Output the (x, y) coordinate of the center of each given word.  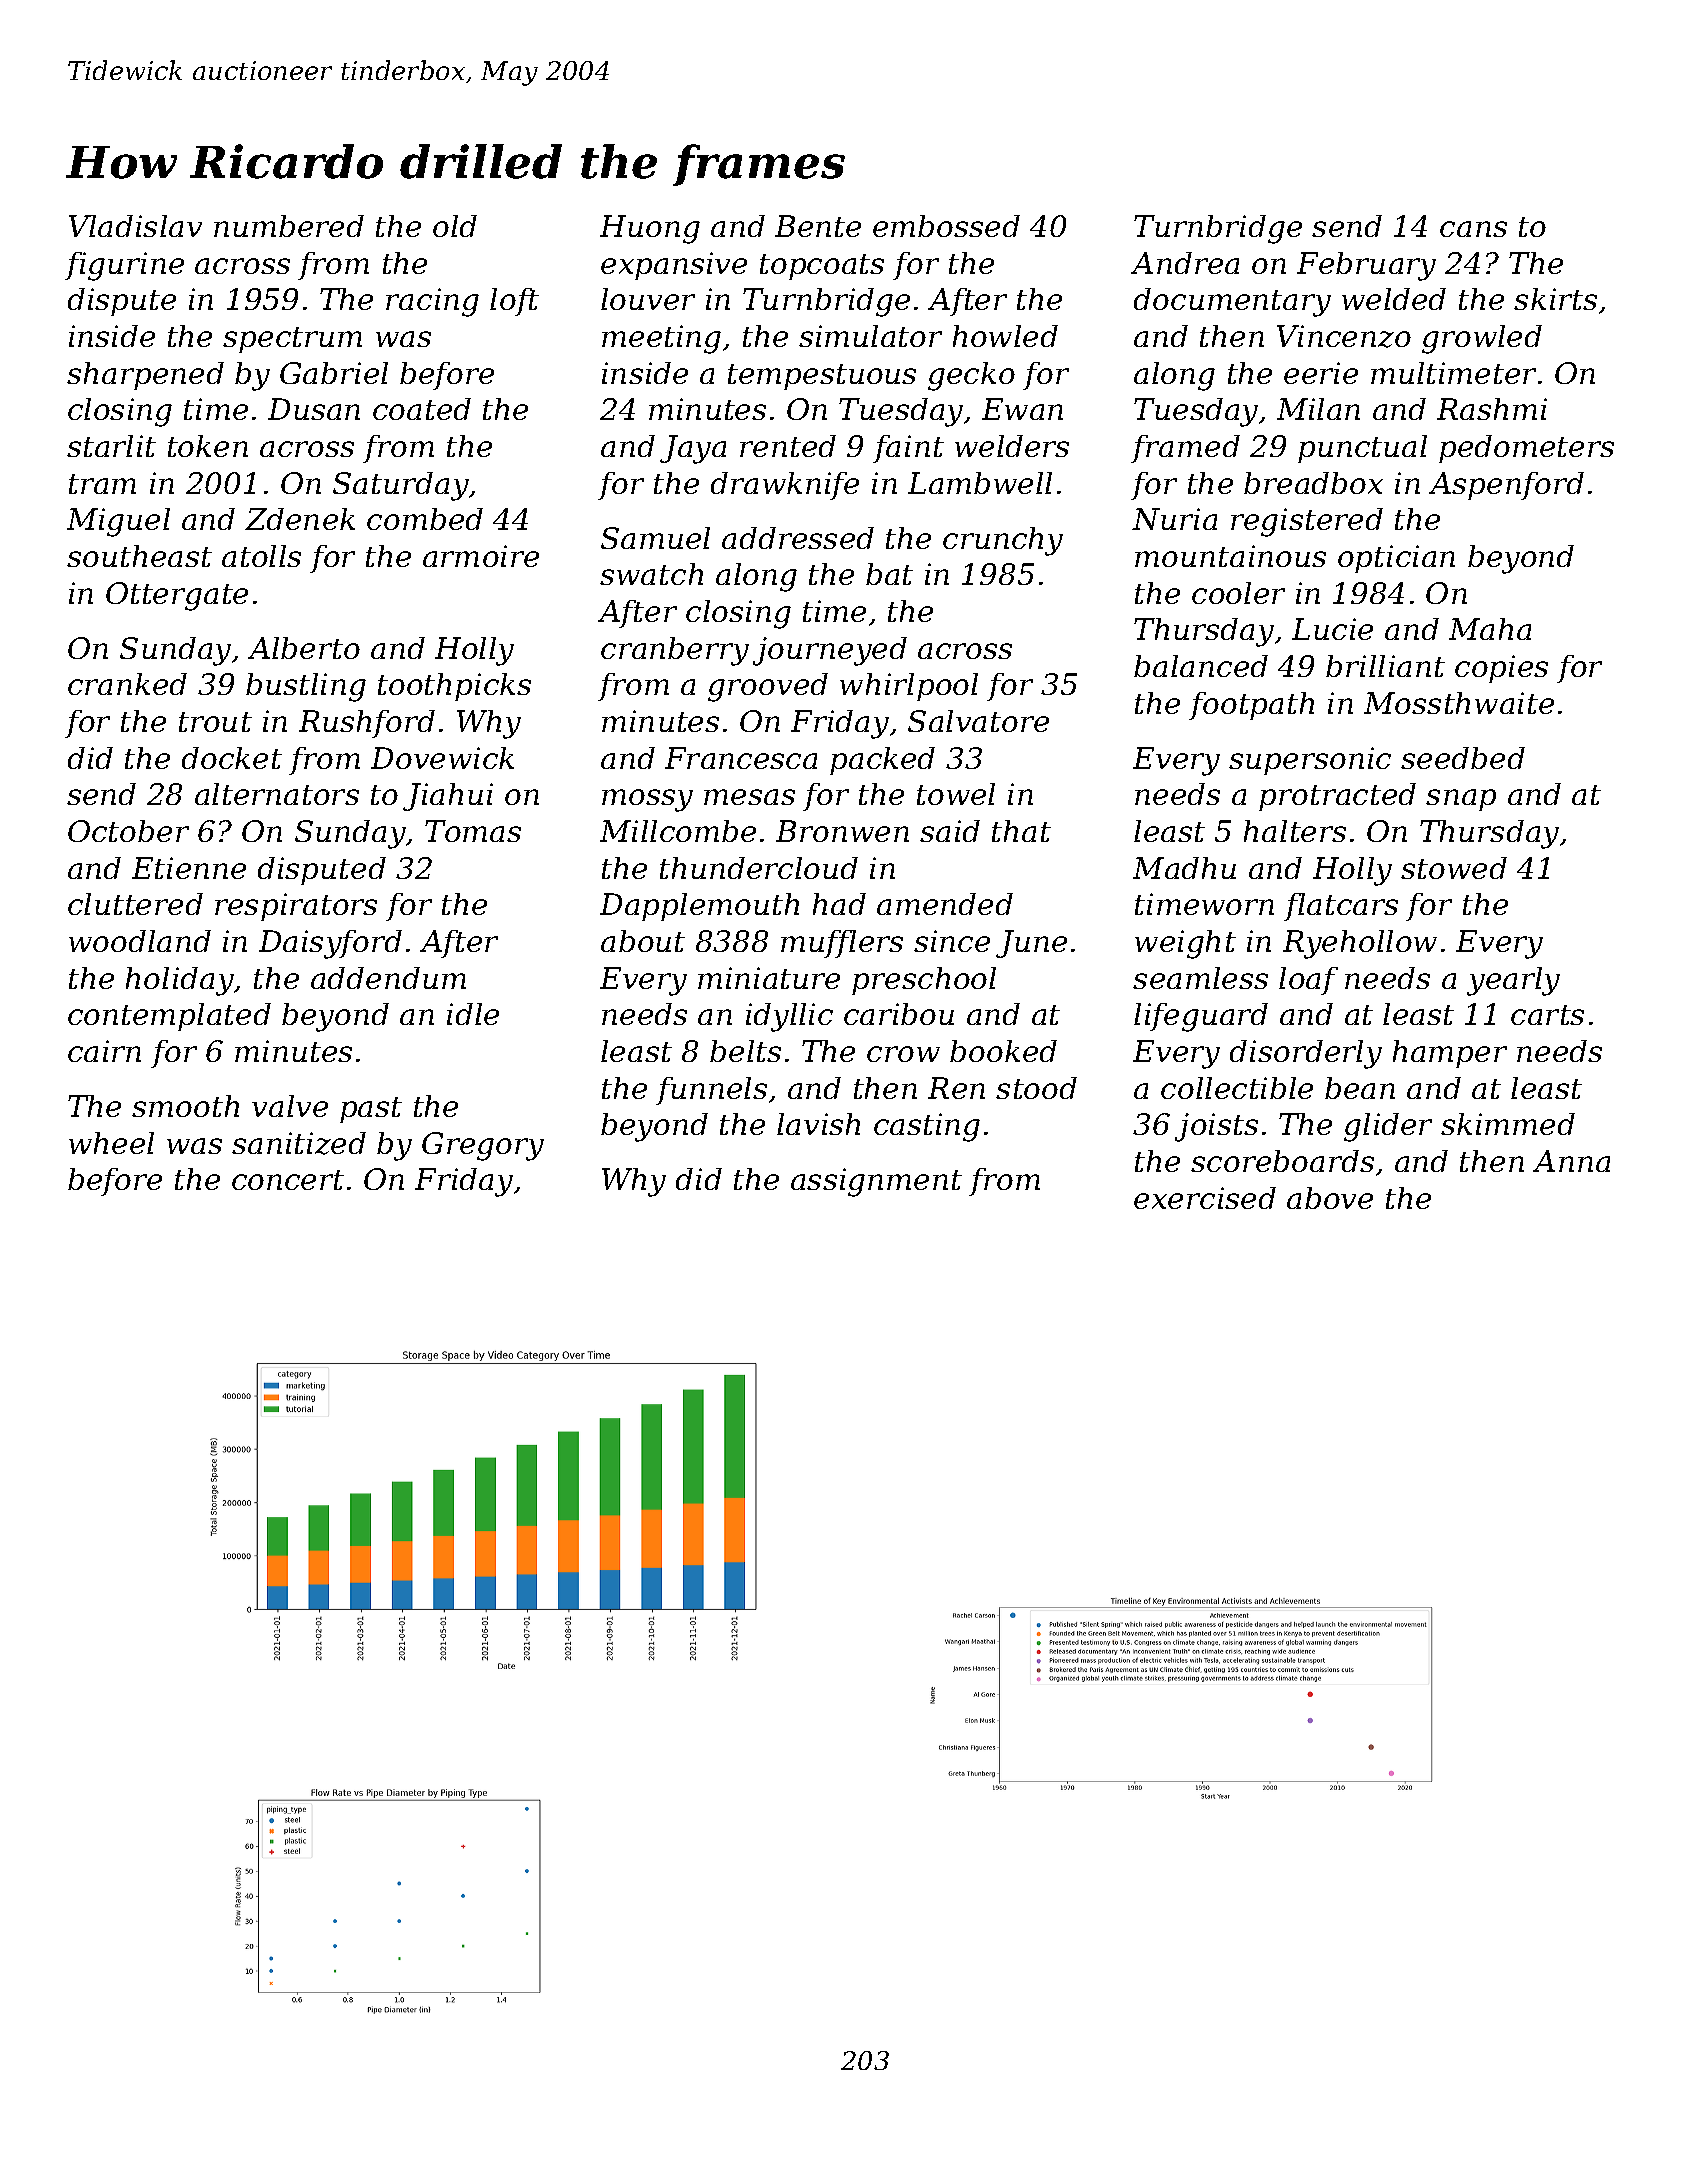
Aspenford (1506, 486)
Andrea (1185, 263)
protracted (1337, 797)
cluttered (135, 904)
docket (232, 758)
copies (1501, 669)
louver (648, 299)
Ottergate (177, 596)
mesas (749, 797)
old (455, 226)
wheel (111, 1143)
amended (945, 904)
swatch (651, 574)
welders (1012, 446)
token (208, 446)
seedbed (1463, 758)
